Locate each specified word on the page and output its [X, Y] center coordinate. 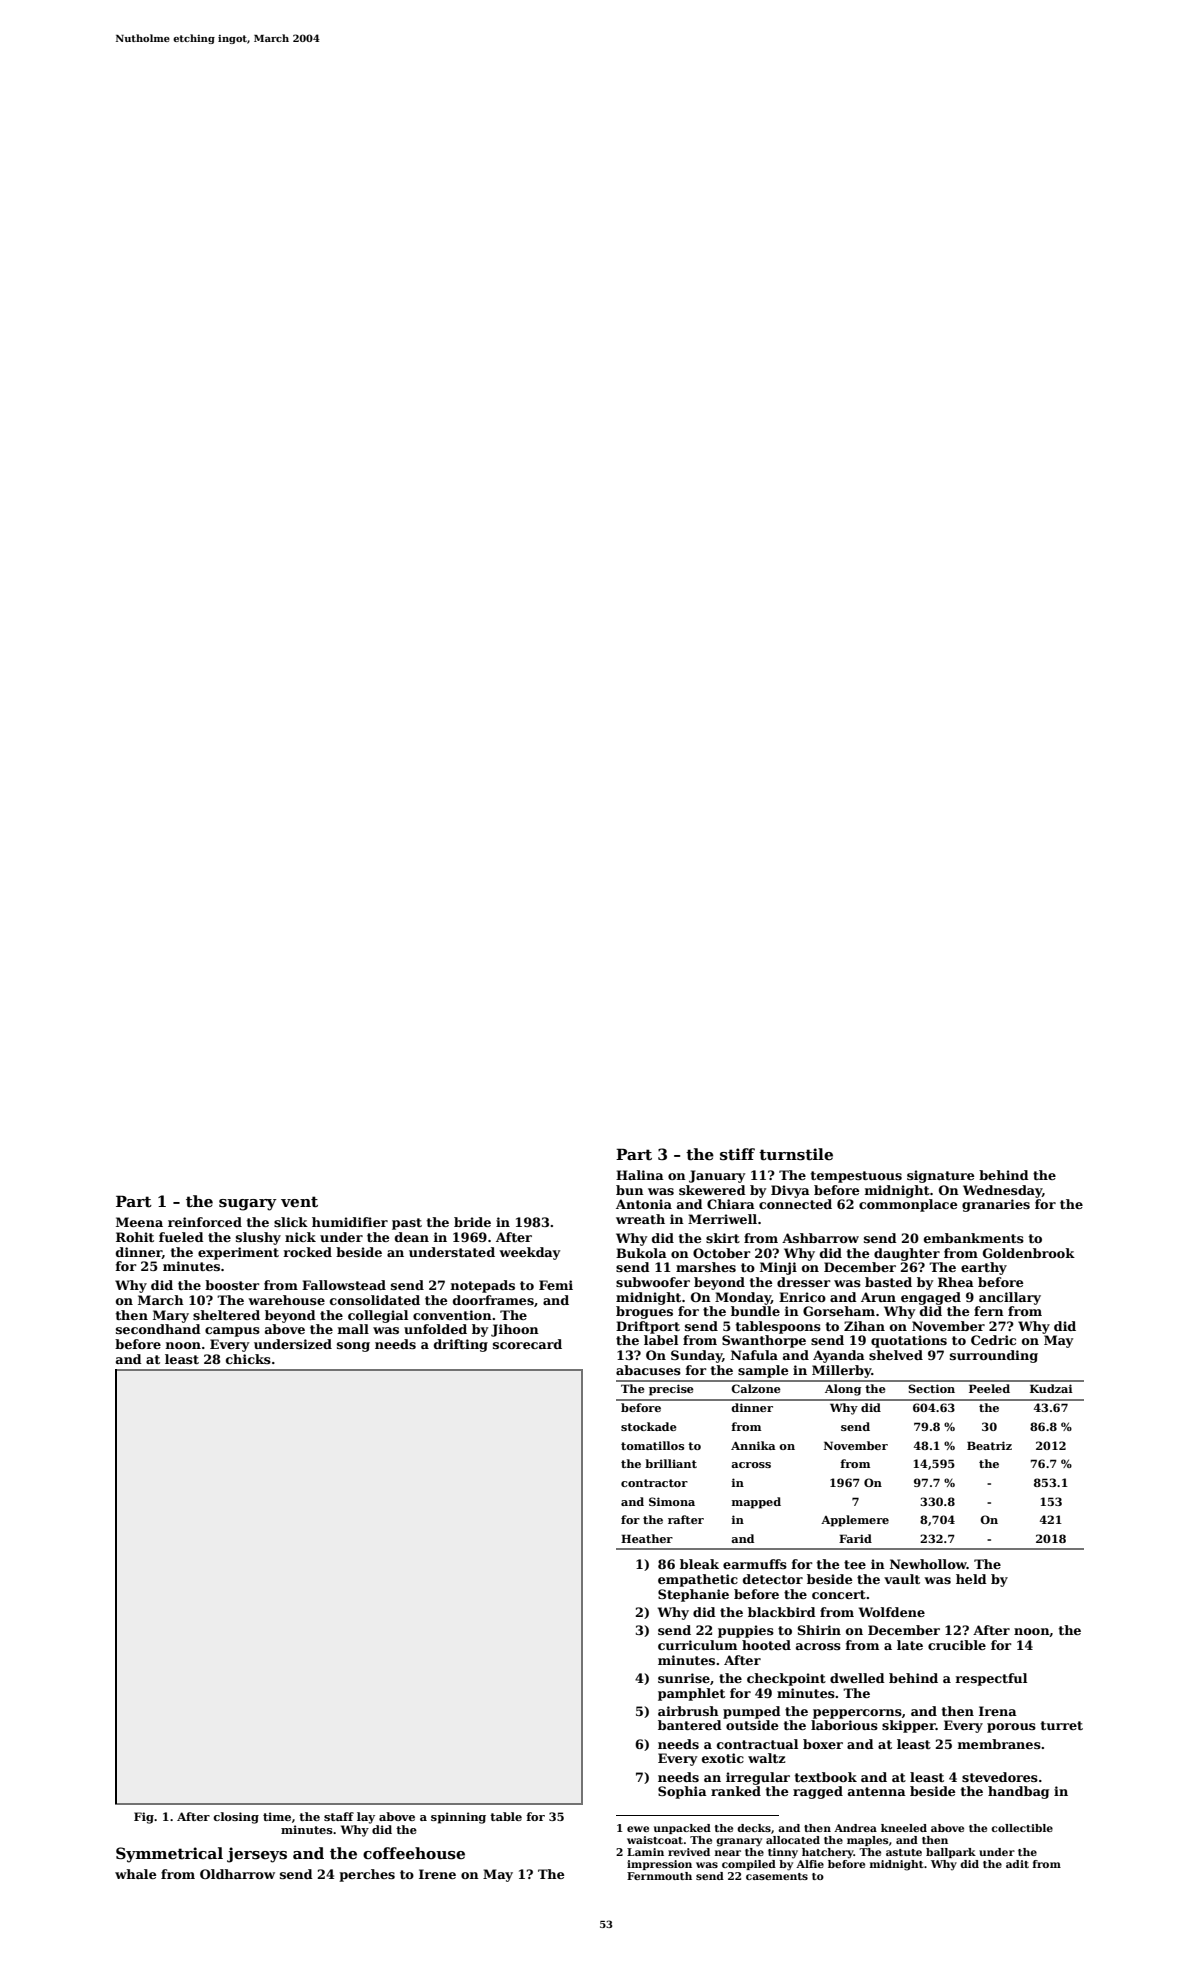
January [717, 1176]
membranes [999, 1744]
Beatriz [989, 1445]
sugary [248, 1205]
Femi [556, 1285]
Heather [647, 1538]
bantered [690, 1725]
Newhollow [928, 1564]
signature [940, 1176]
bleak [699, 1564]
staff [339, 1816]
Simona [672, 1501]
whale [135, 1874]
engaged [931, 1298]
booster [232, 1285]
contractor [654, 1483]
